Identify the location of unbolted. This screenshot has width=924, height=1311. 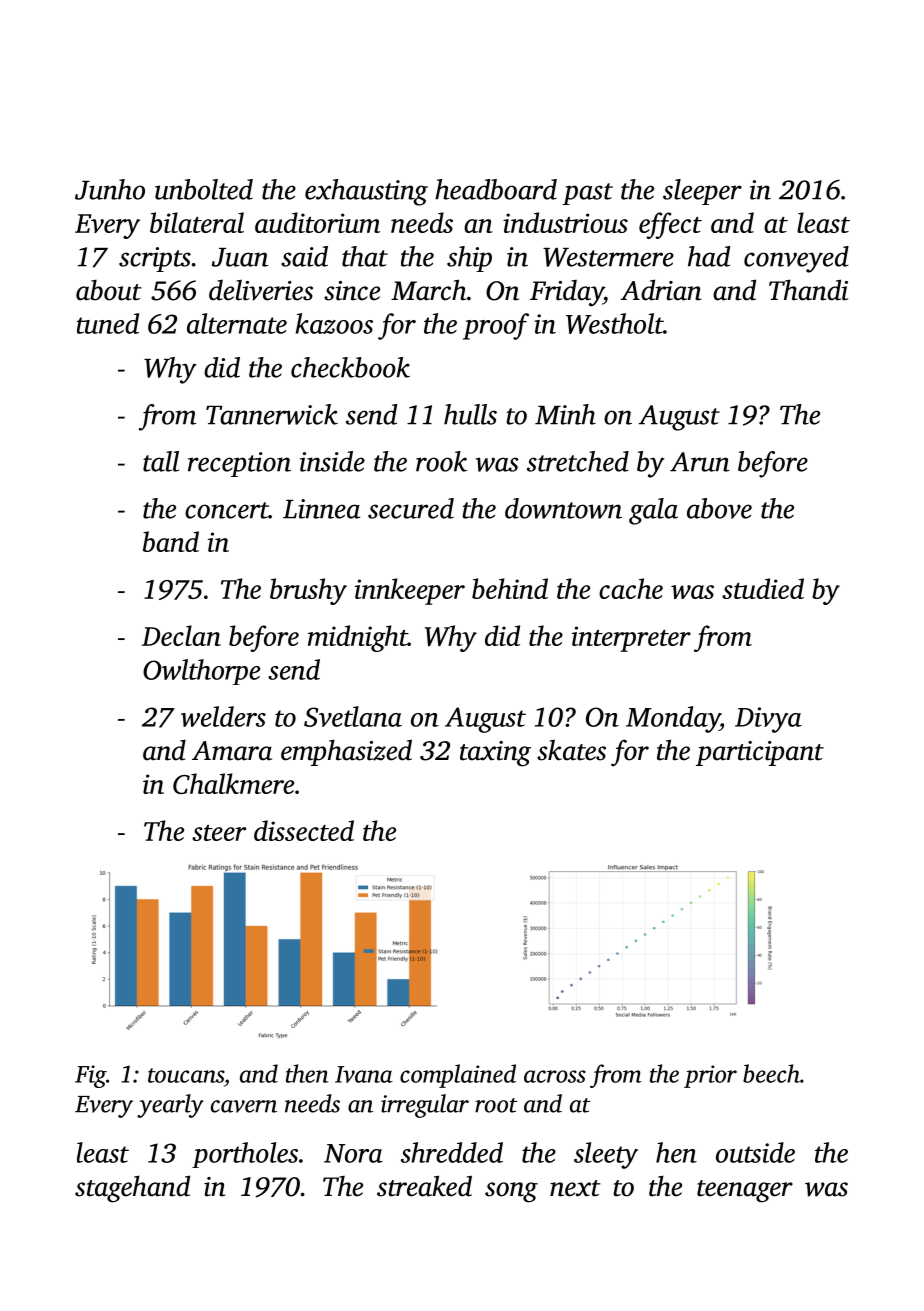
(204, 189).
